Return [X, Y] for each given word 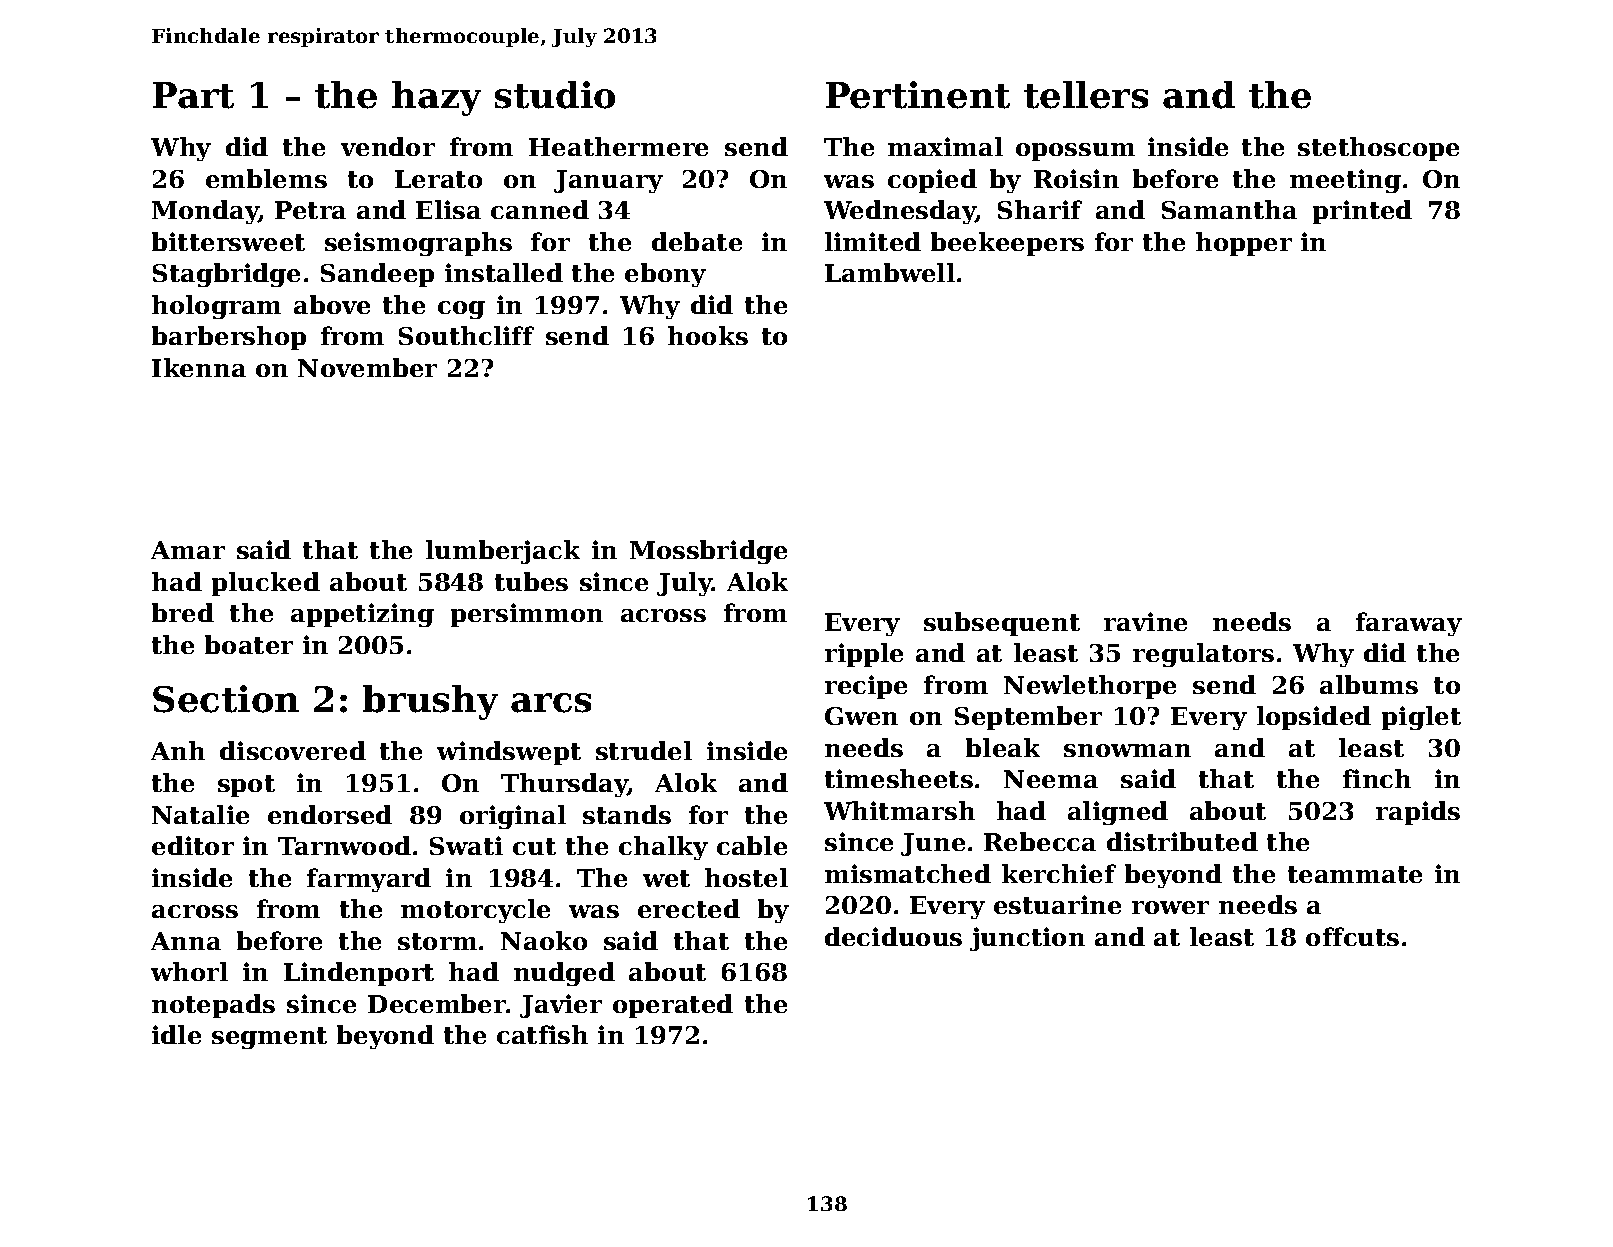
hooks [708, 335]
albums [1369, 684]
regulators [1203, 655]
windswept [509, 753]
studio [555, 95]
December [437, 1003]
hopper [1244, 244]
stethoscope [1378, 149]
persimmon [527, 615]
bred [183, 612]
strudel [644, 750]
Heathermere [618, 146]
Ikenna [199, 367]
